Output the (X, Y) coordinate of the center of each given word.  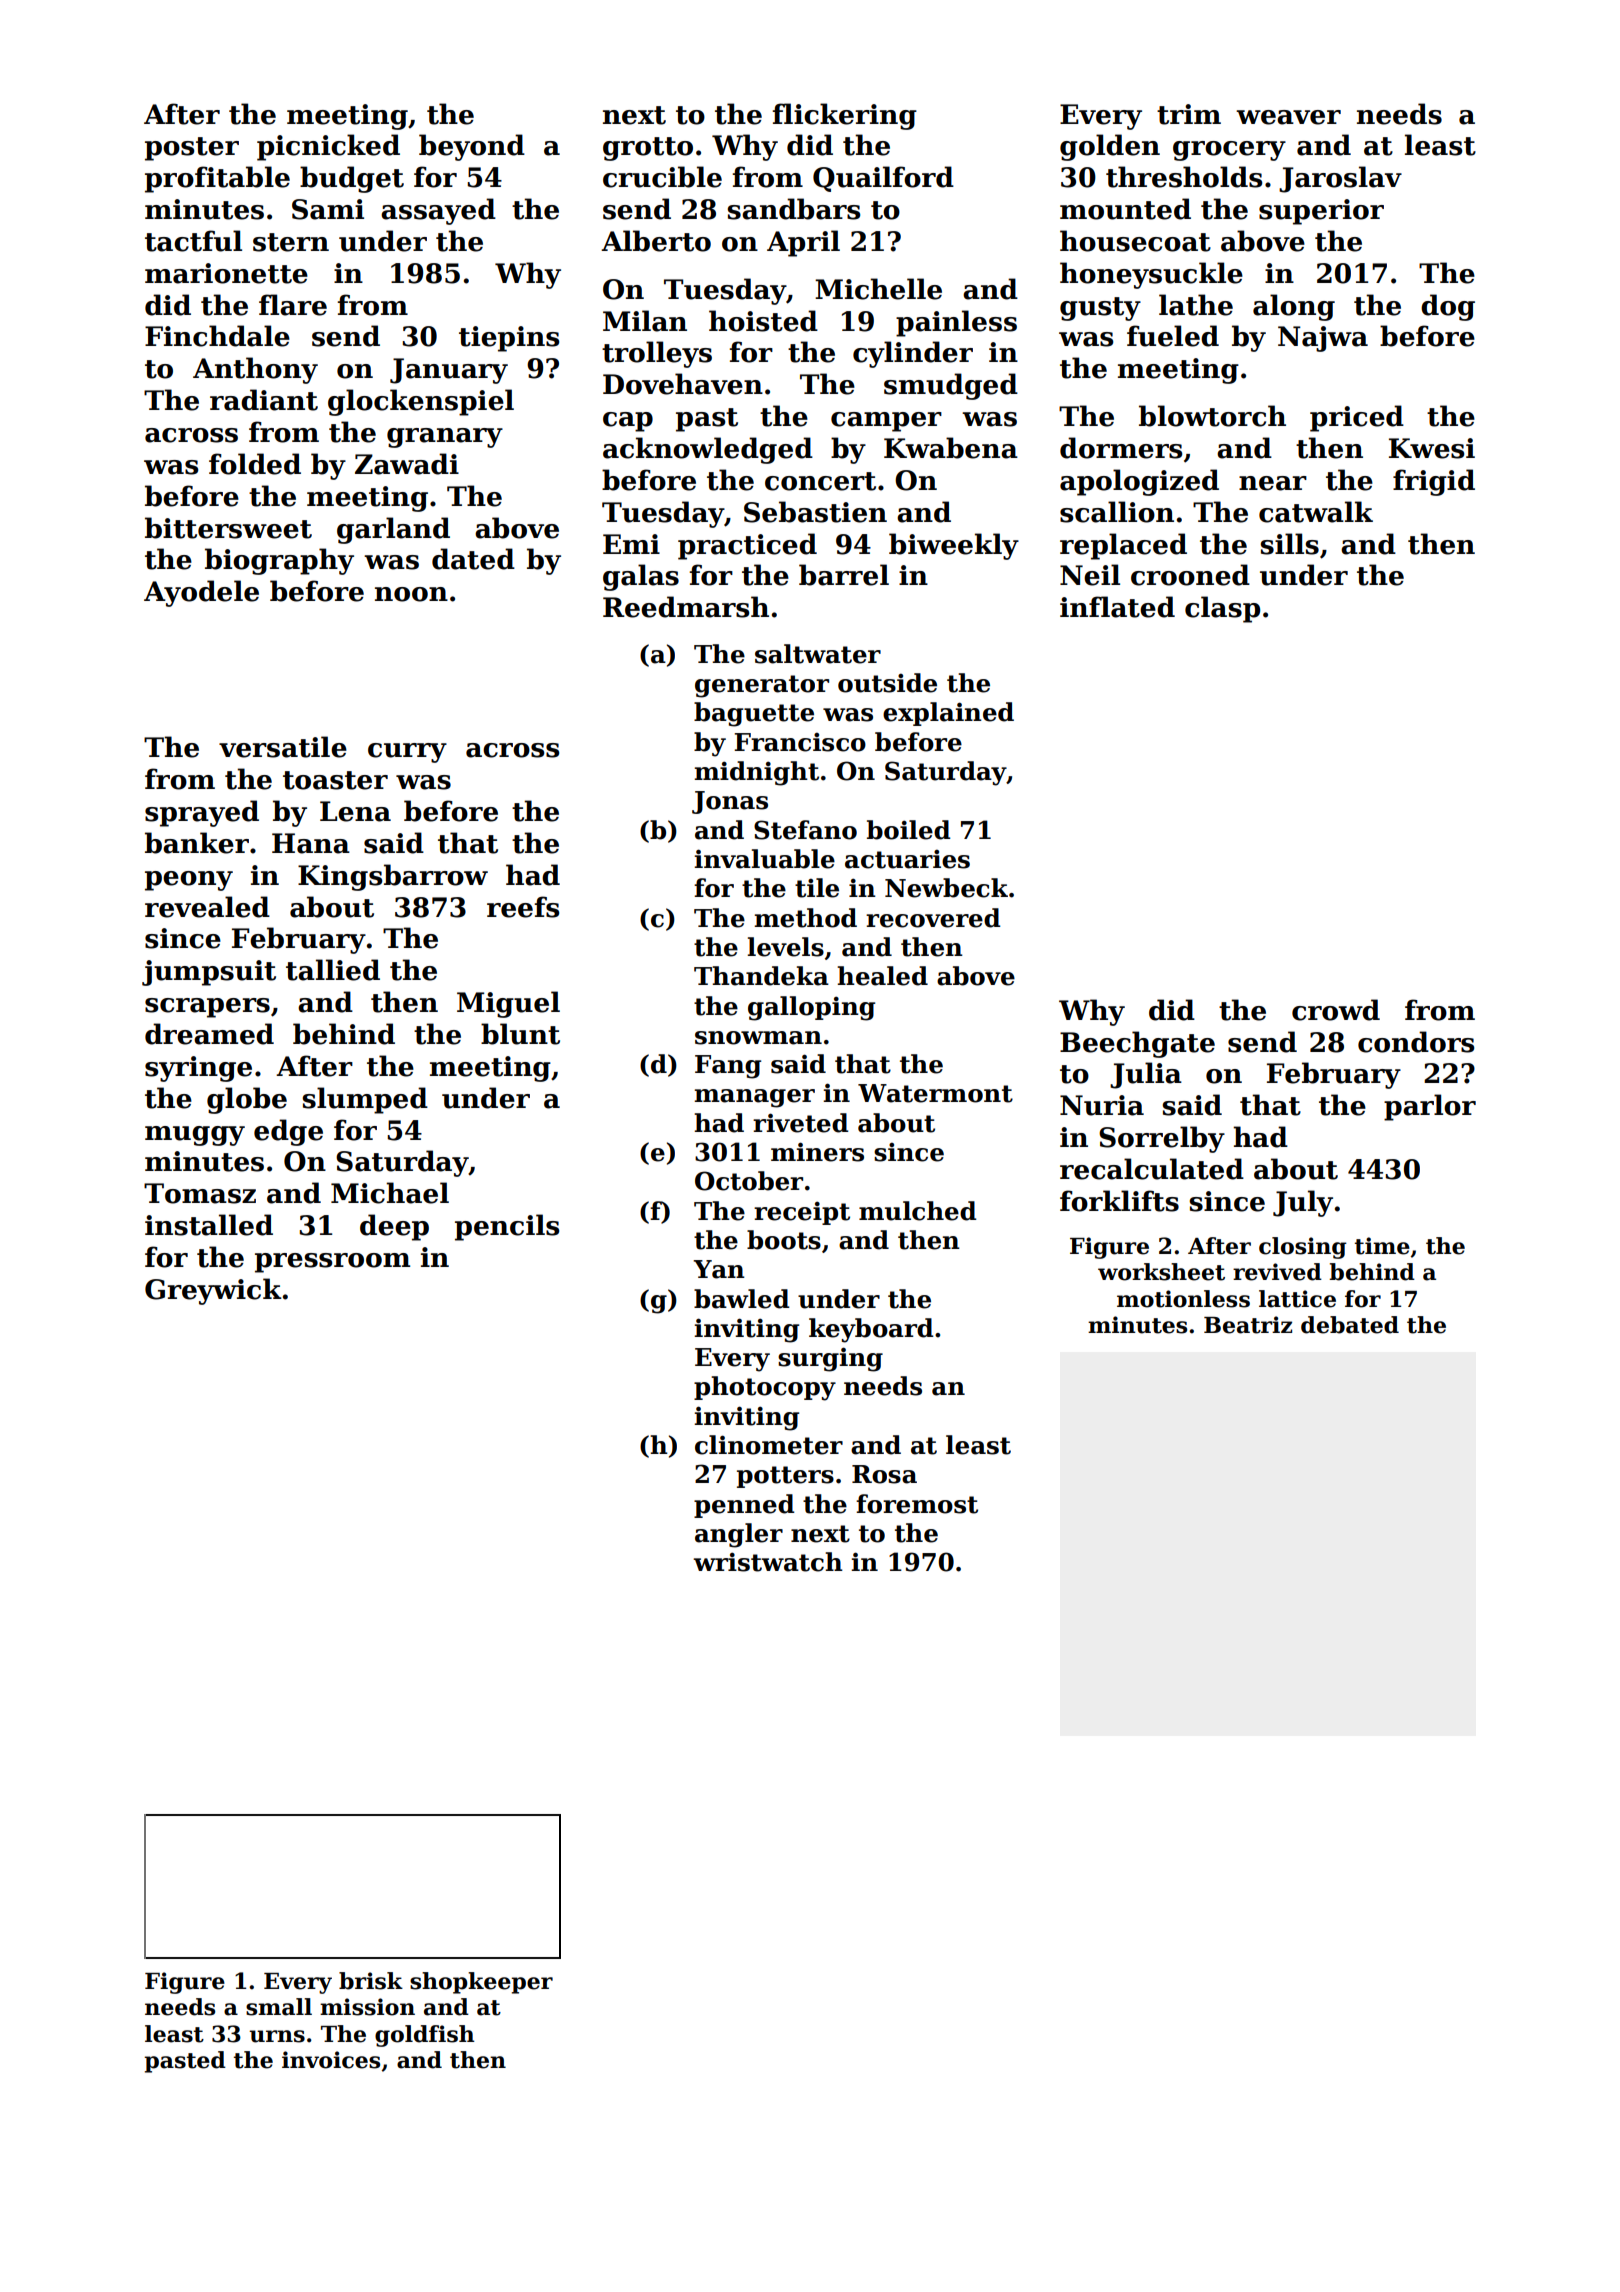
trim (1189, 114)
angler (739, 1535)
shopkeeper (481, 1983)
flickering (844, 116)
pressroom (332, 1263)
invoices (331, 2060)
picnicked (328, 147)
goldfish (425, 2036)
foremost (917, 1504)
